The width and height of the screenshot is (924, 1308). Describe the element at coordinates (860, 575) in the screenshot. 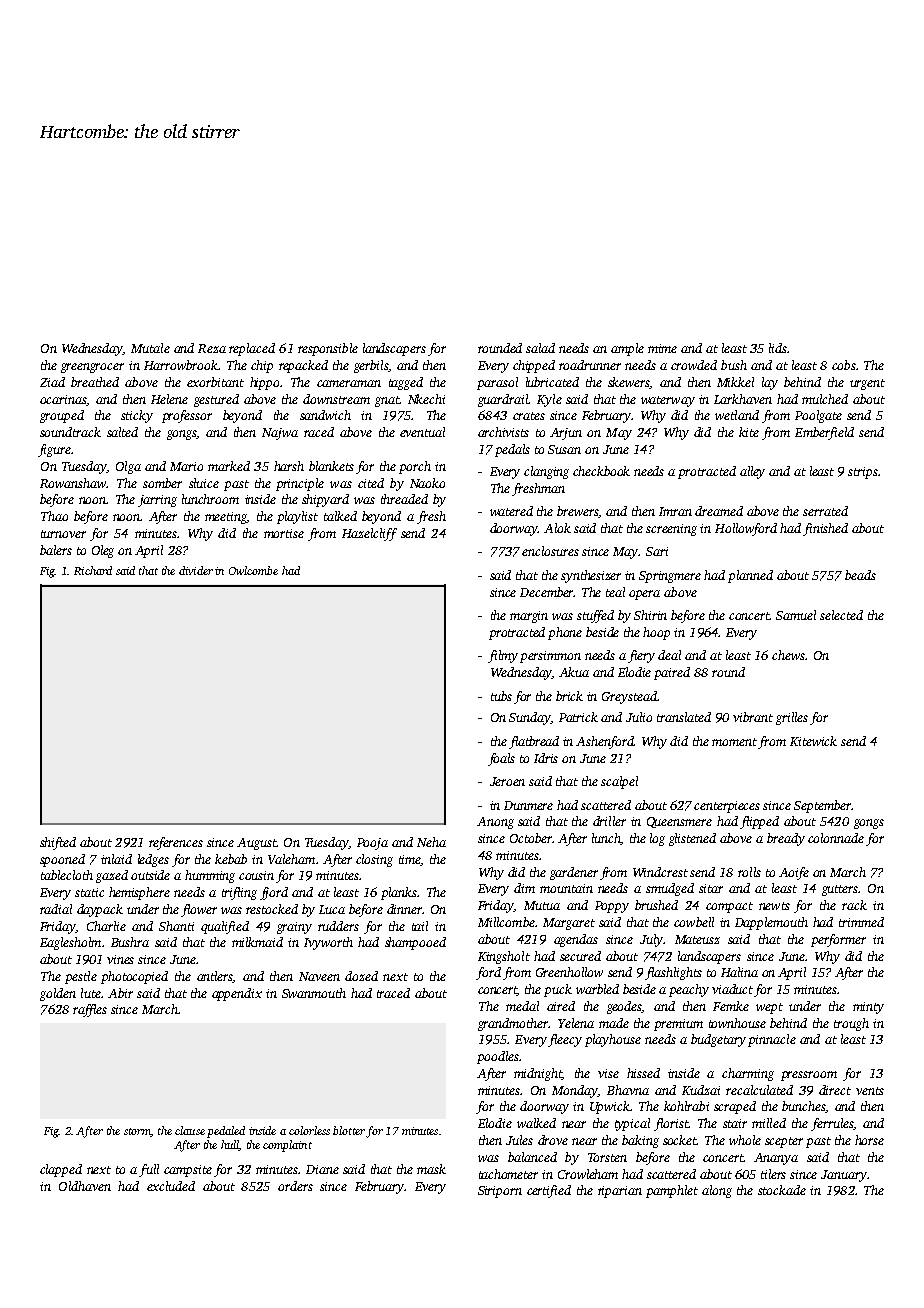

I see `beads` at that location.
